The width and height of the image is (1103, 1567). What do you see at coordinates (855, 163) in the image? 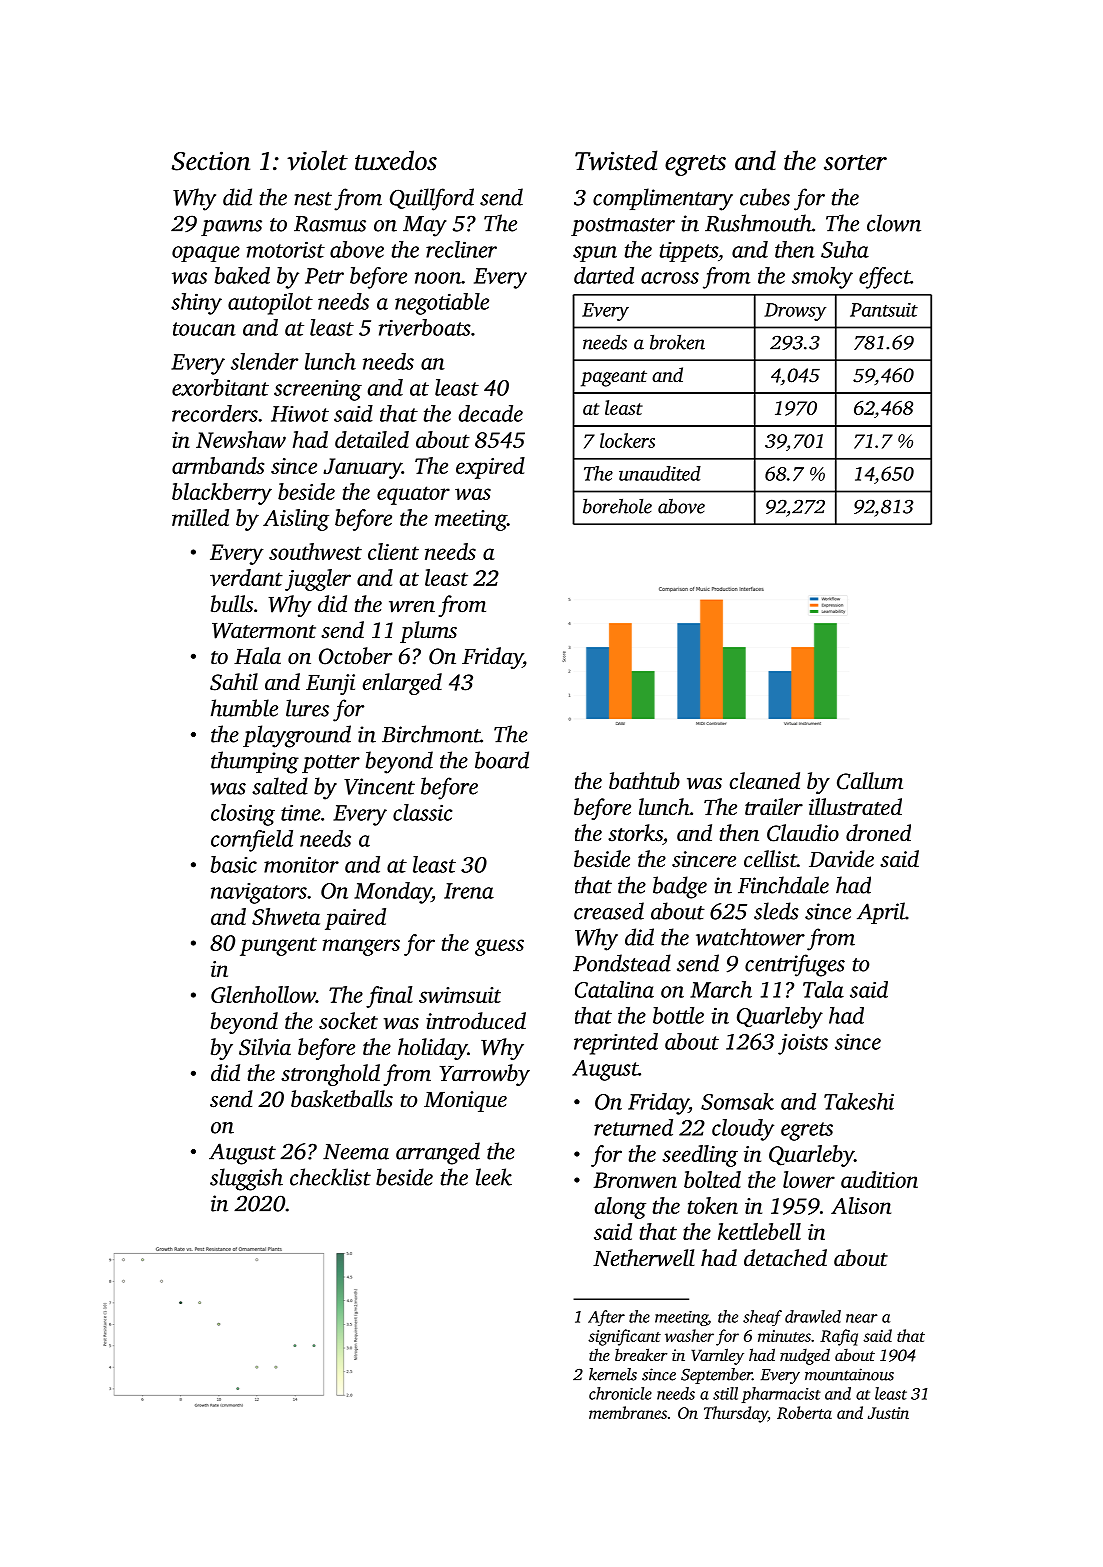
I see `sorter` at bounding box center [855, 163].
